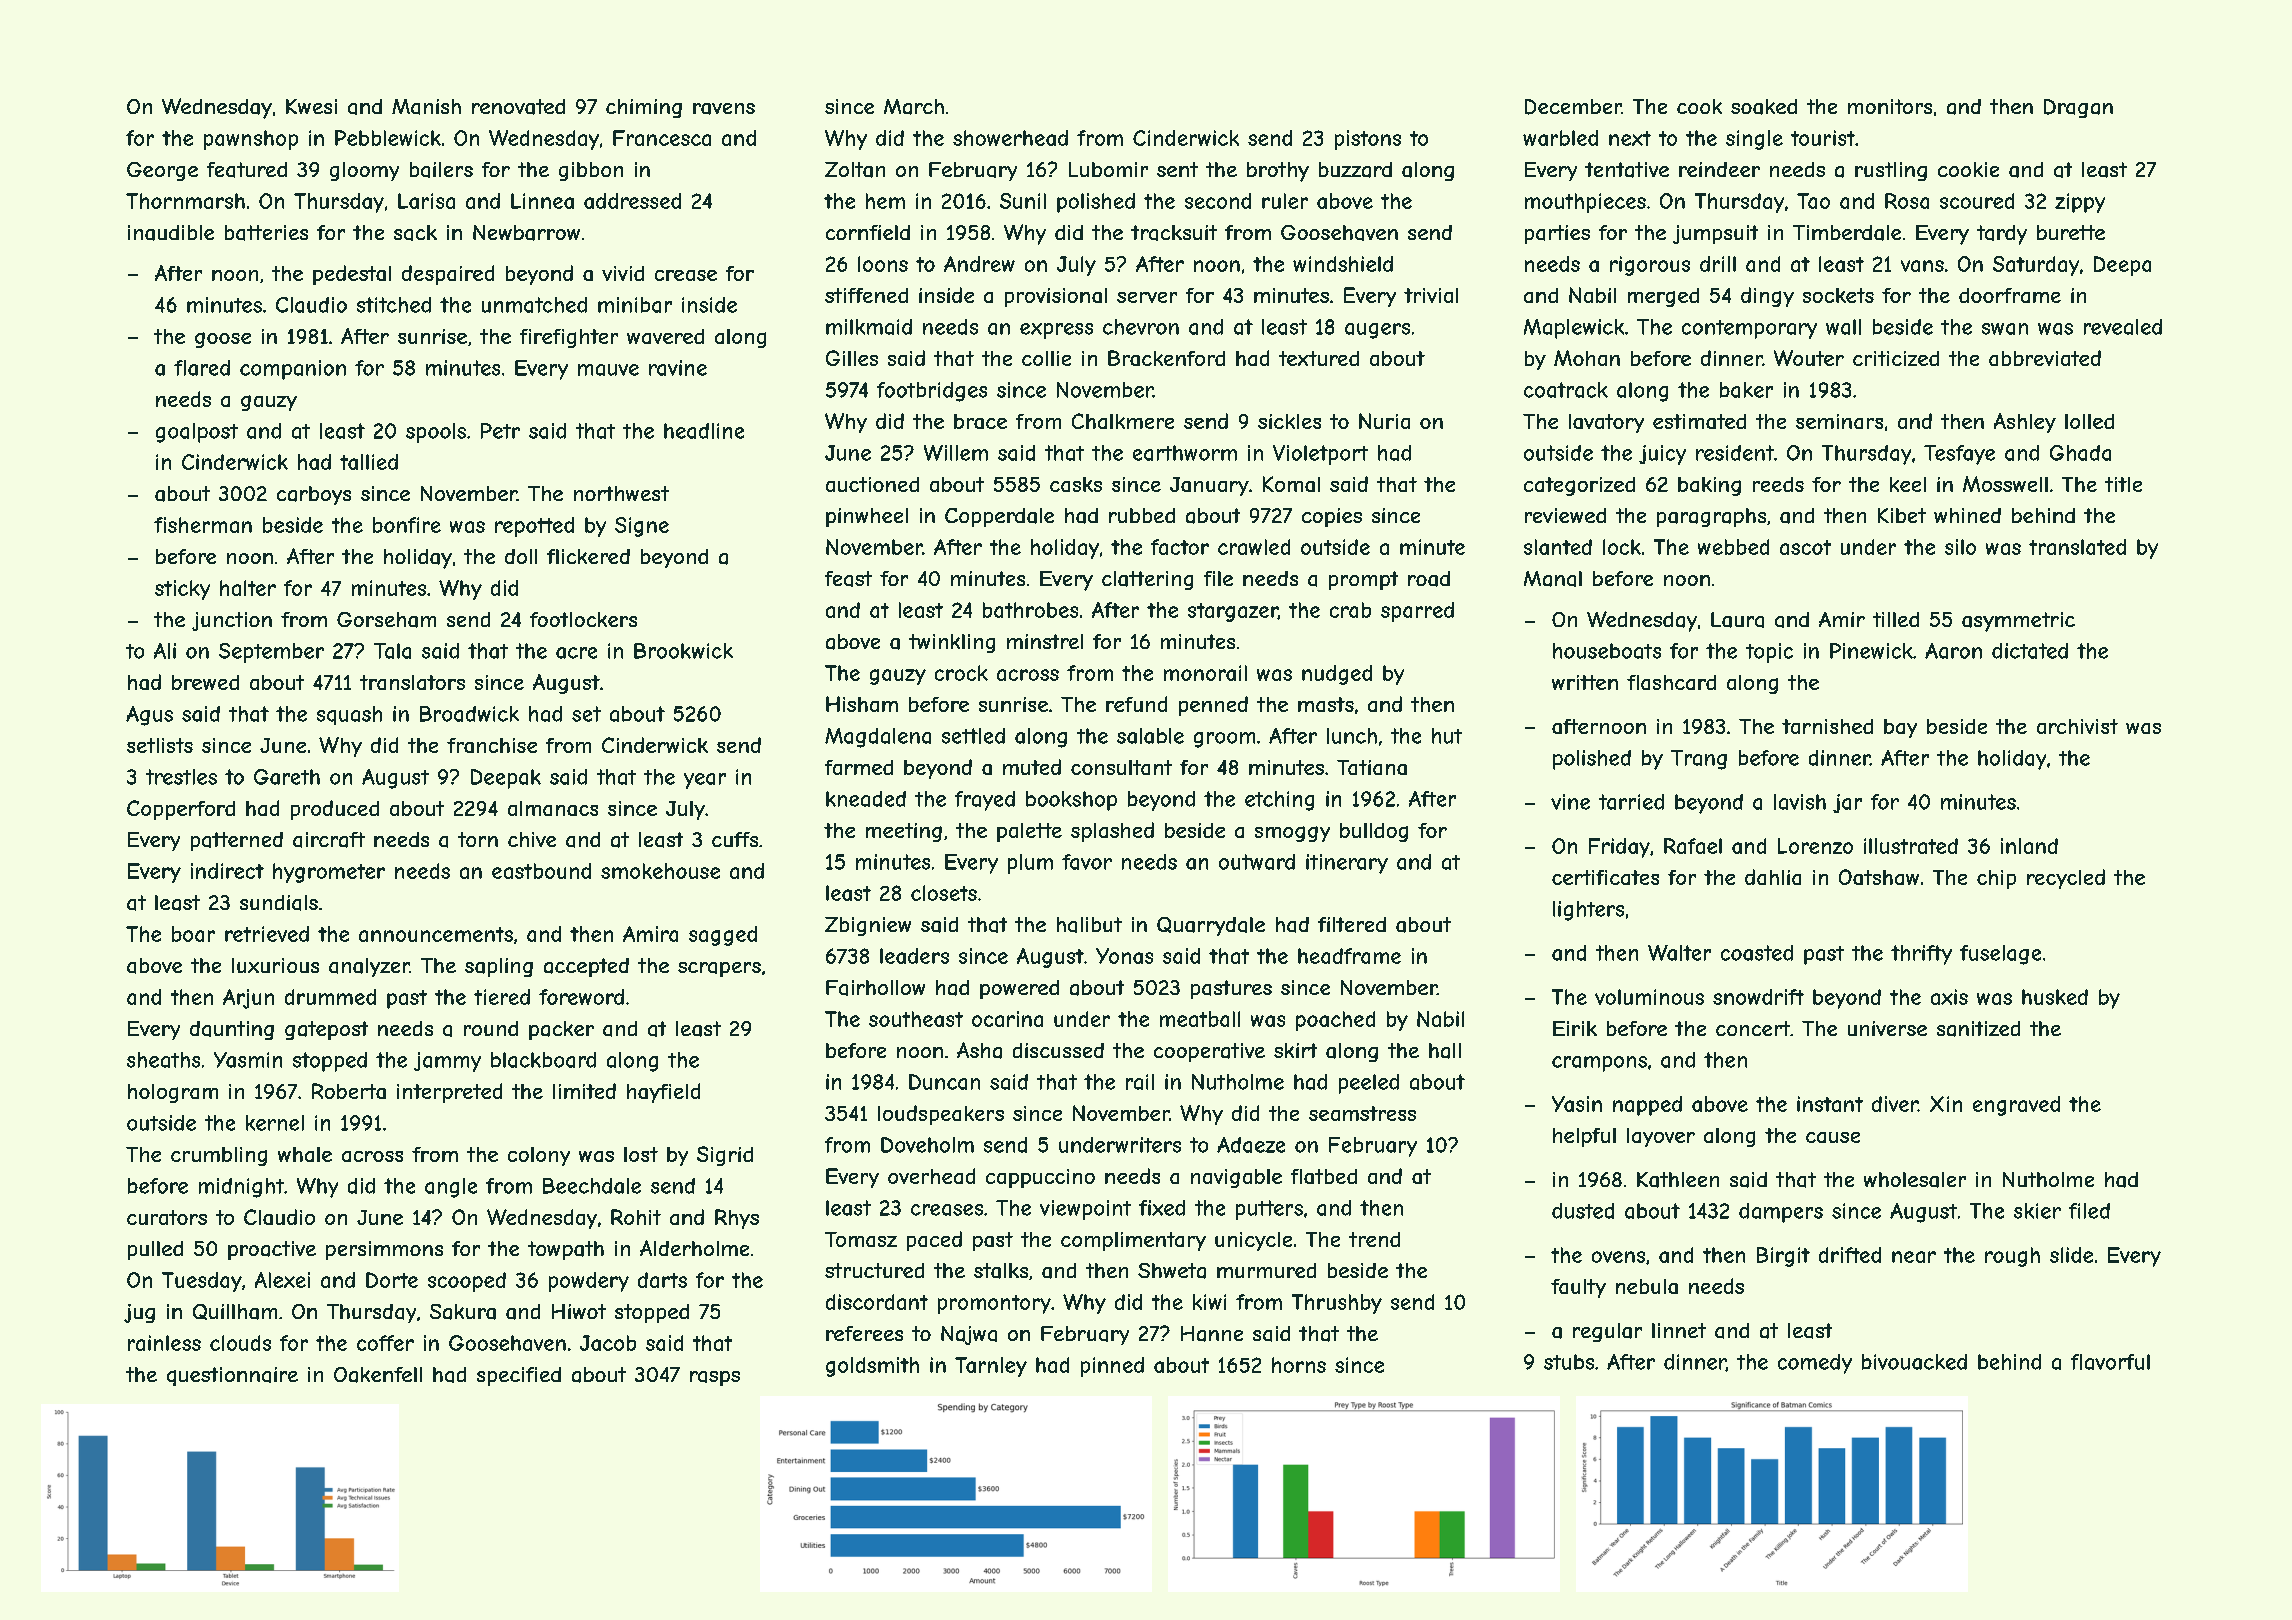 This page has height=1620, width=2292. I want to click on rasps, so click(715, 1378).
